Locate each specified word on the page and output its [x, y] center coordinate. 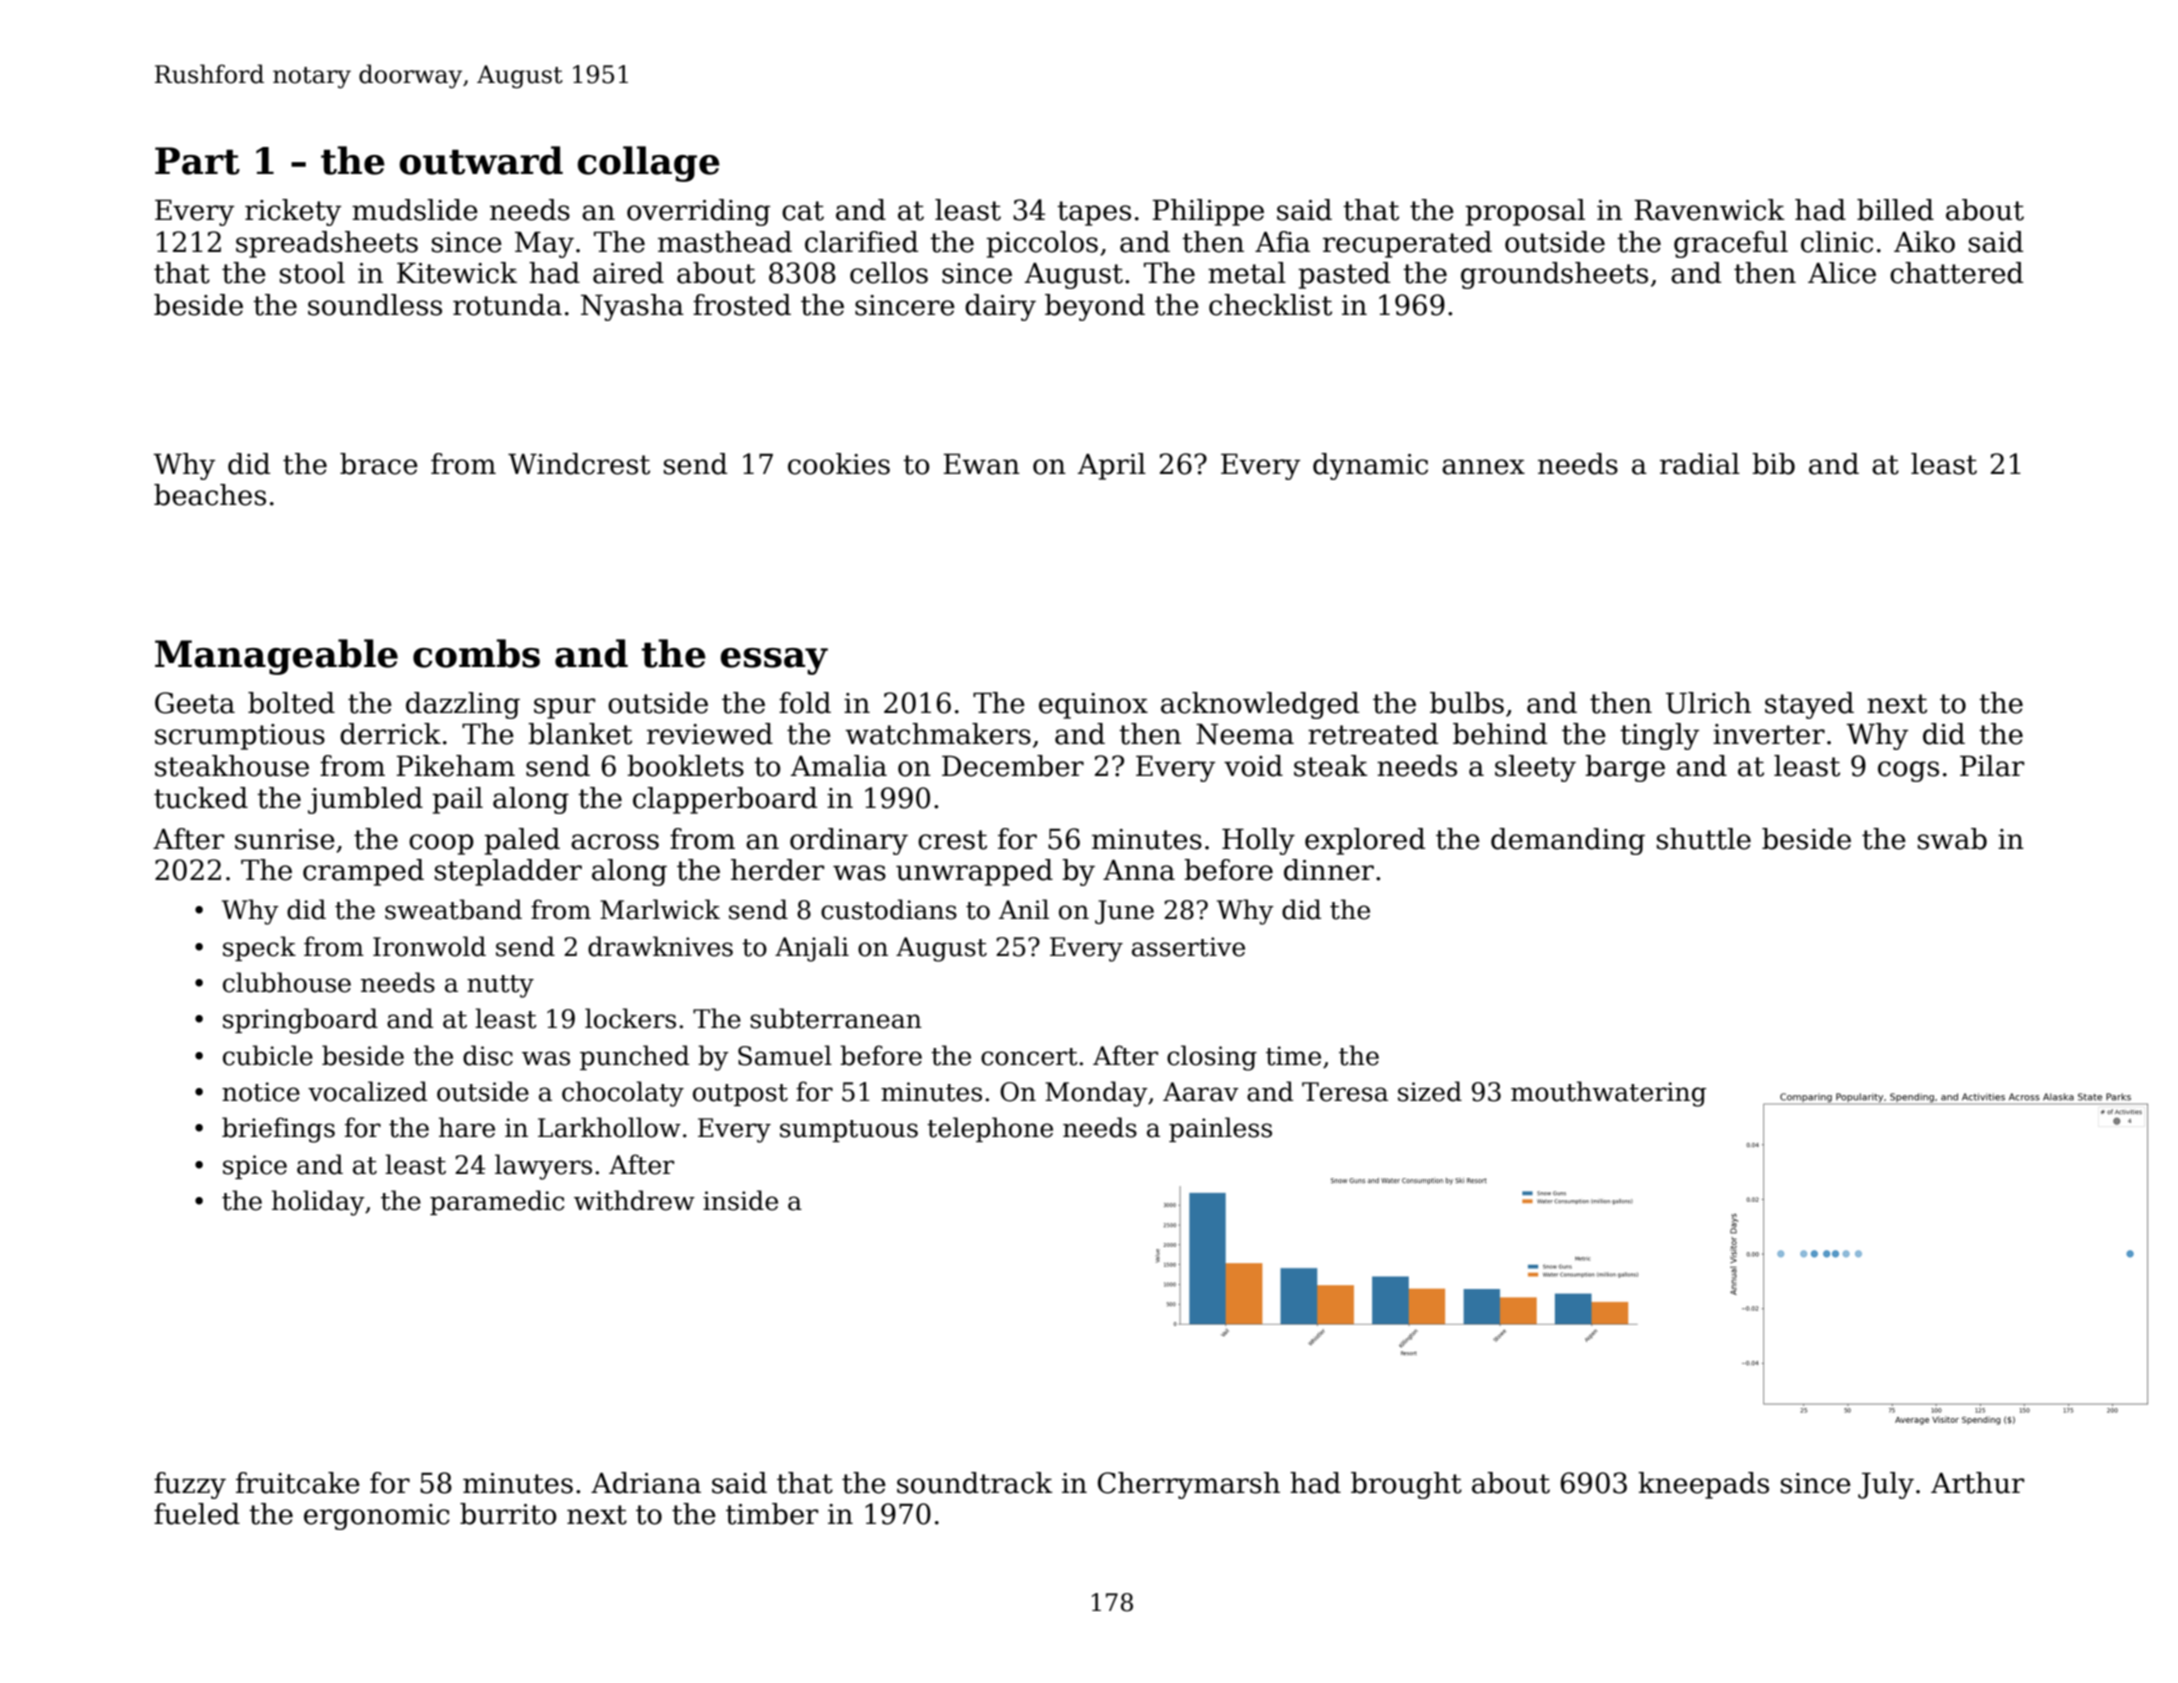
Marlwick [660, 909]
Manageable [276, 657]
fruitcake [298, 1483]
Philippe [1208, 212]
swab [1952, 839]
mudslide [415, 210]
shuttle [1704, 839]
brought [1406, 1485]
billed [1895, 210]
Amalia [838, 766]
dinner [1329, 870]
